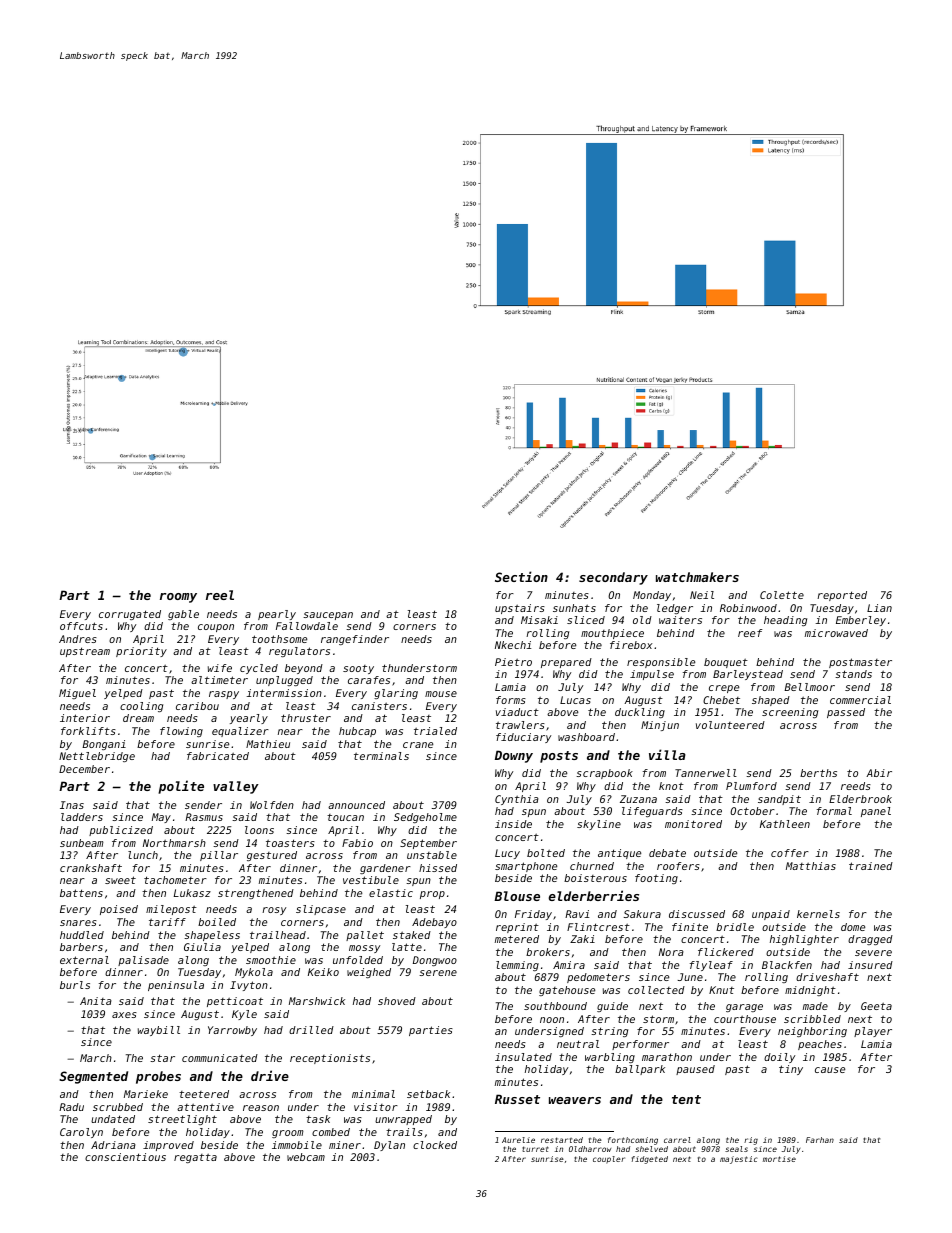 The height and width of the page is (1233, 952). I want to click on volunteered, so click(730, 725).
